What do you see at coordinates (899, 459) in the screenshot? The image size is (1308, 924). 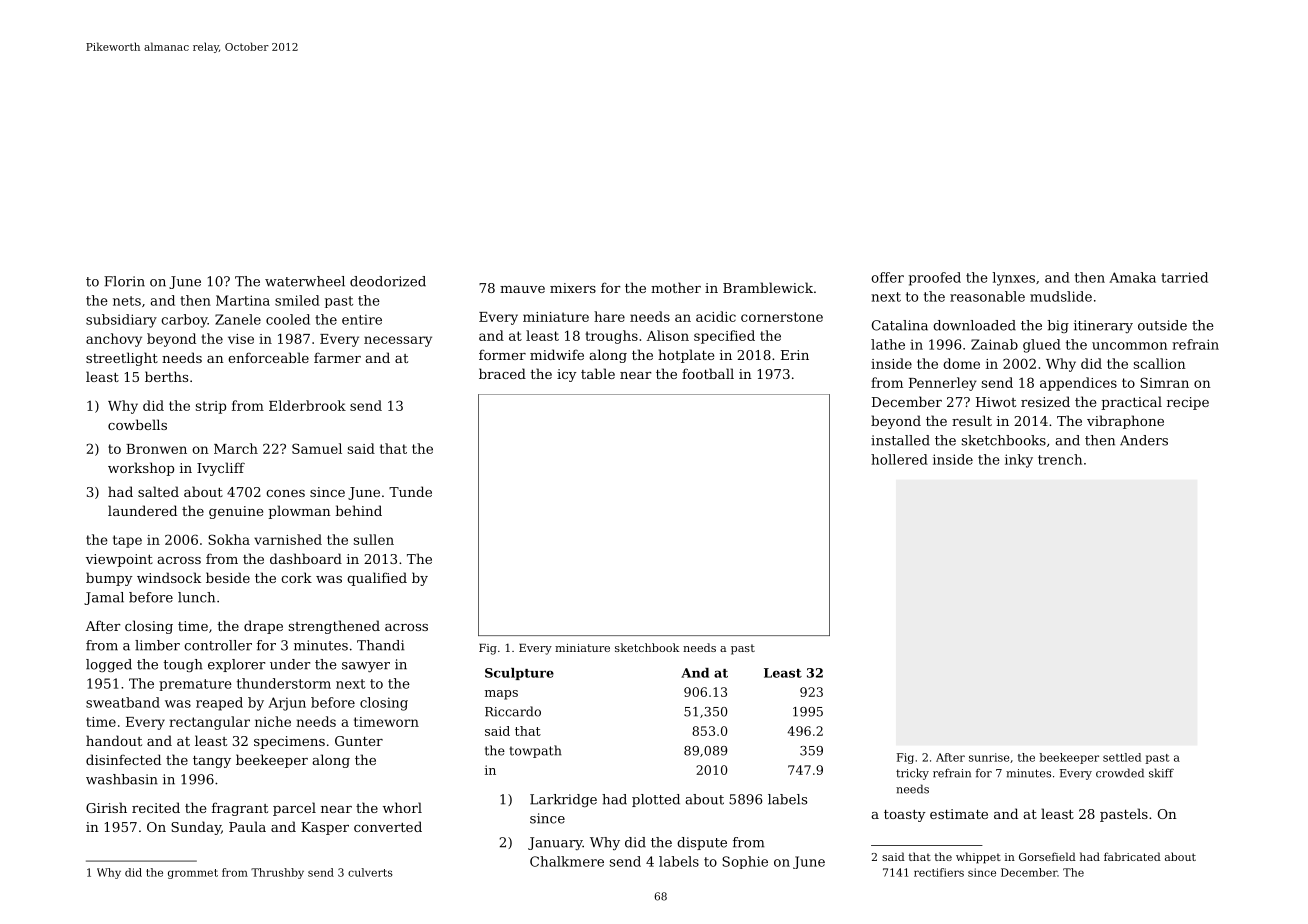 I see `hollered` at bounding box center [899, 459].
